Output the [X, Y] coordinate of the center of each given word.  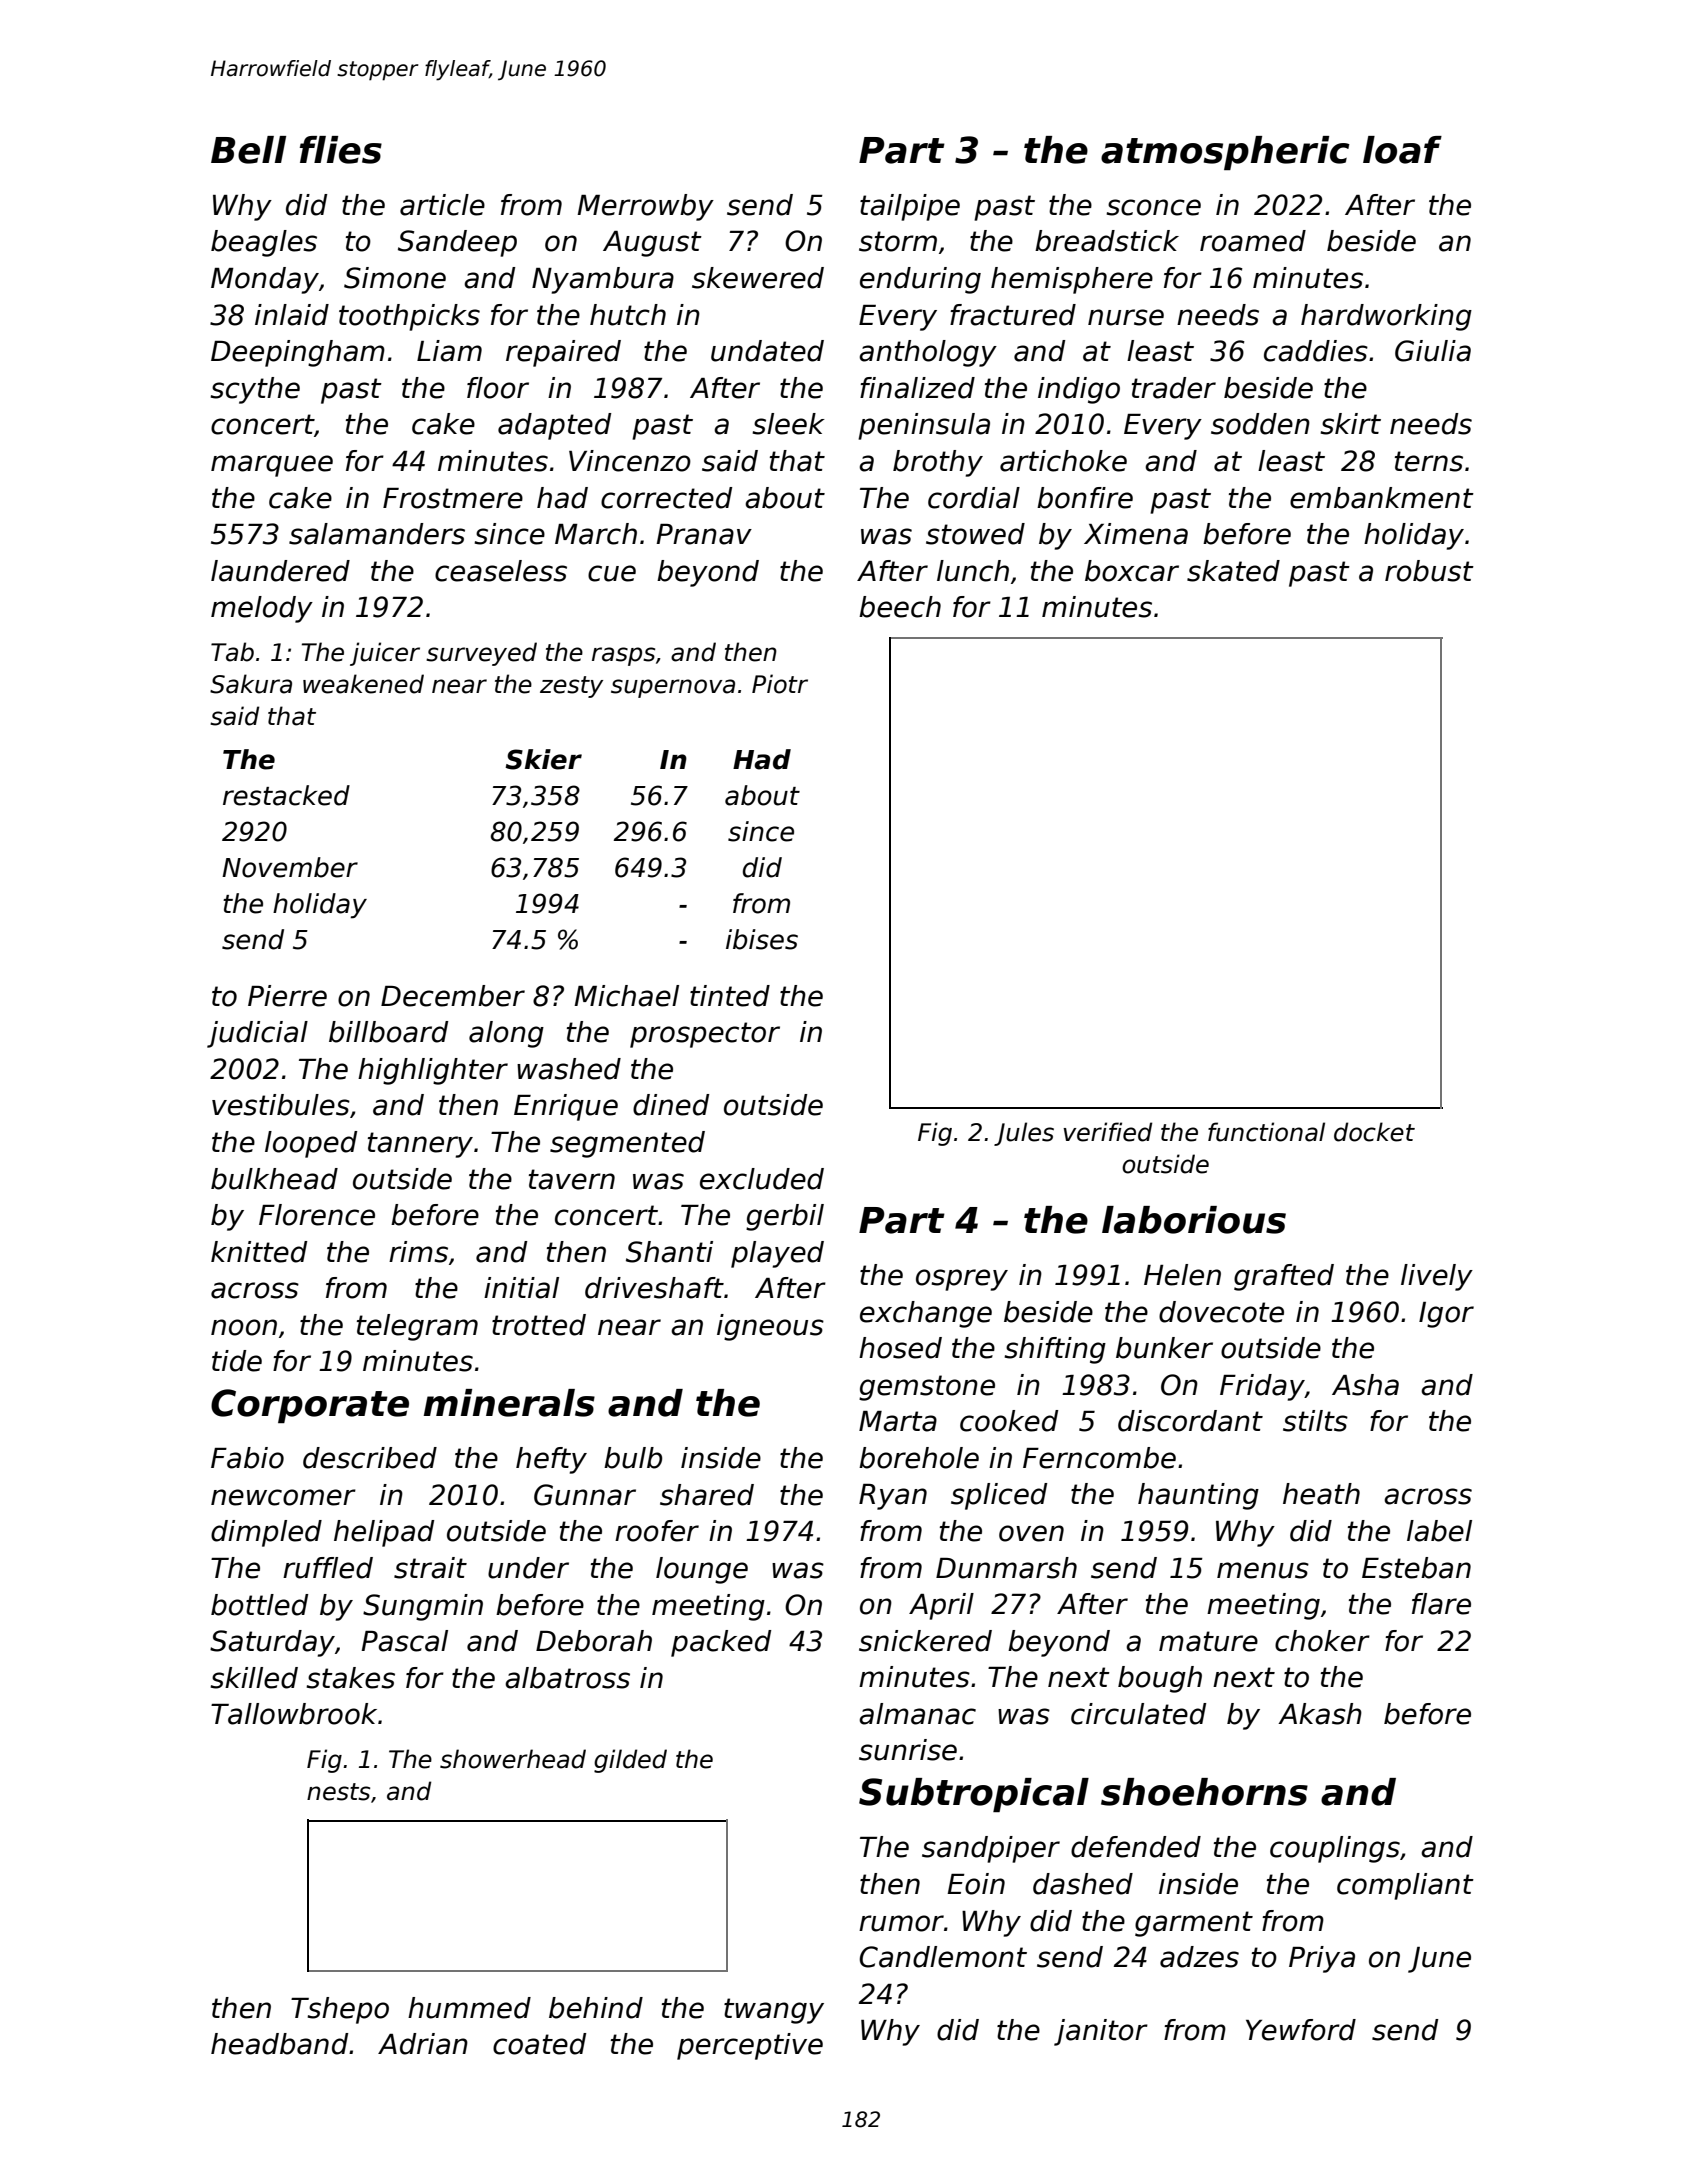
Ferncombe [1099, 1458]
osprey [962, 1280]
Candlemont [943, 1957]
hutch [628, 315]
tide [237, 1361]
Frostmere [453, 498]
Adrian [423, 2044]
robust [1429, 571]
